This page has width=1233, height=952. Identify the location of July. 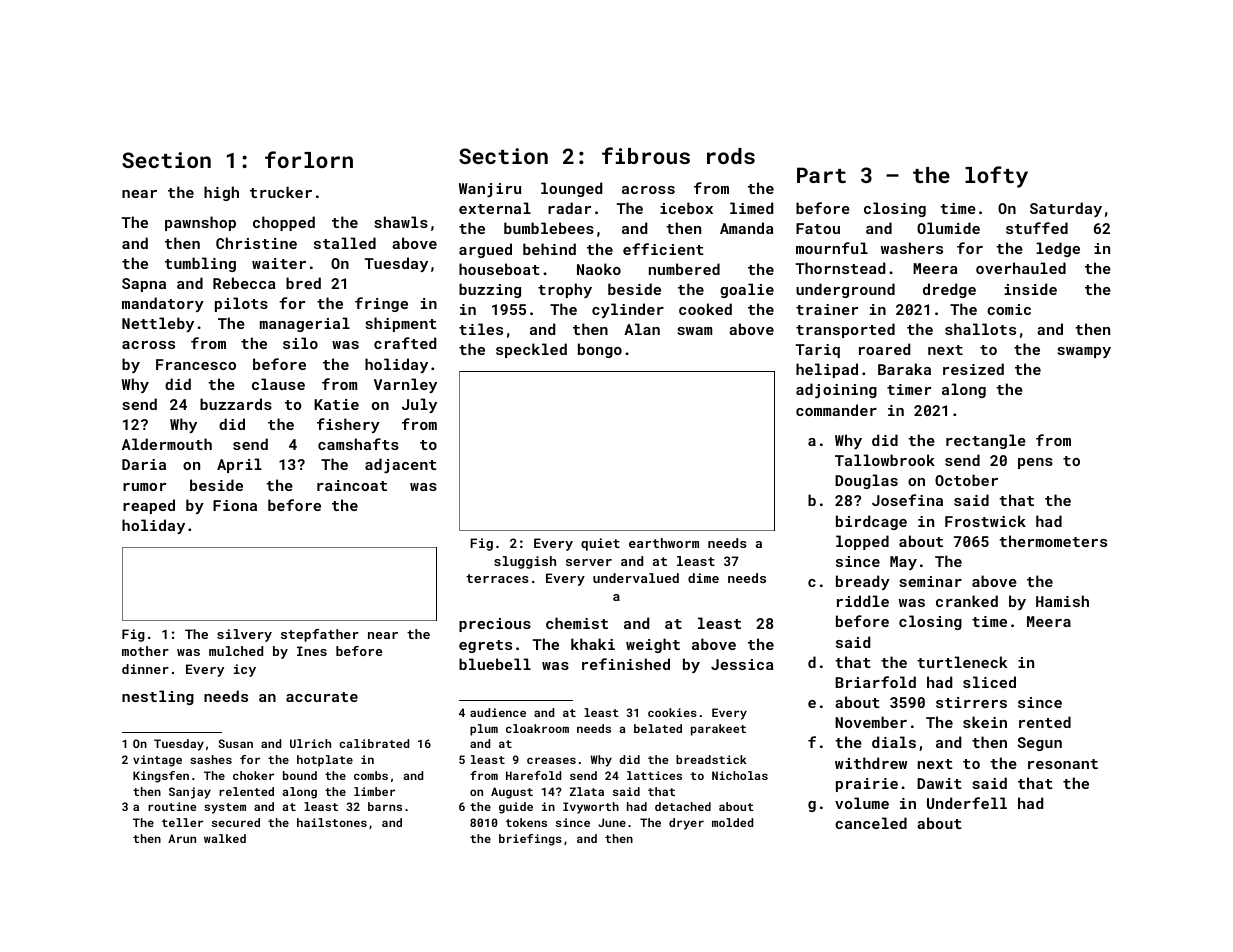
(419, 405).
